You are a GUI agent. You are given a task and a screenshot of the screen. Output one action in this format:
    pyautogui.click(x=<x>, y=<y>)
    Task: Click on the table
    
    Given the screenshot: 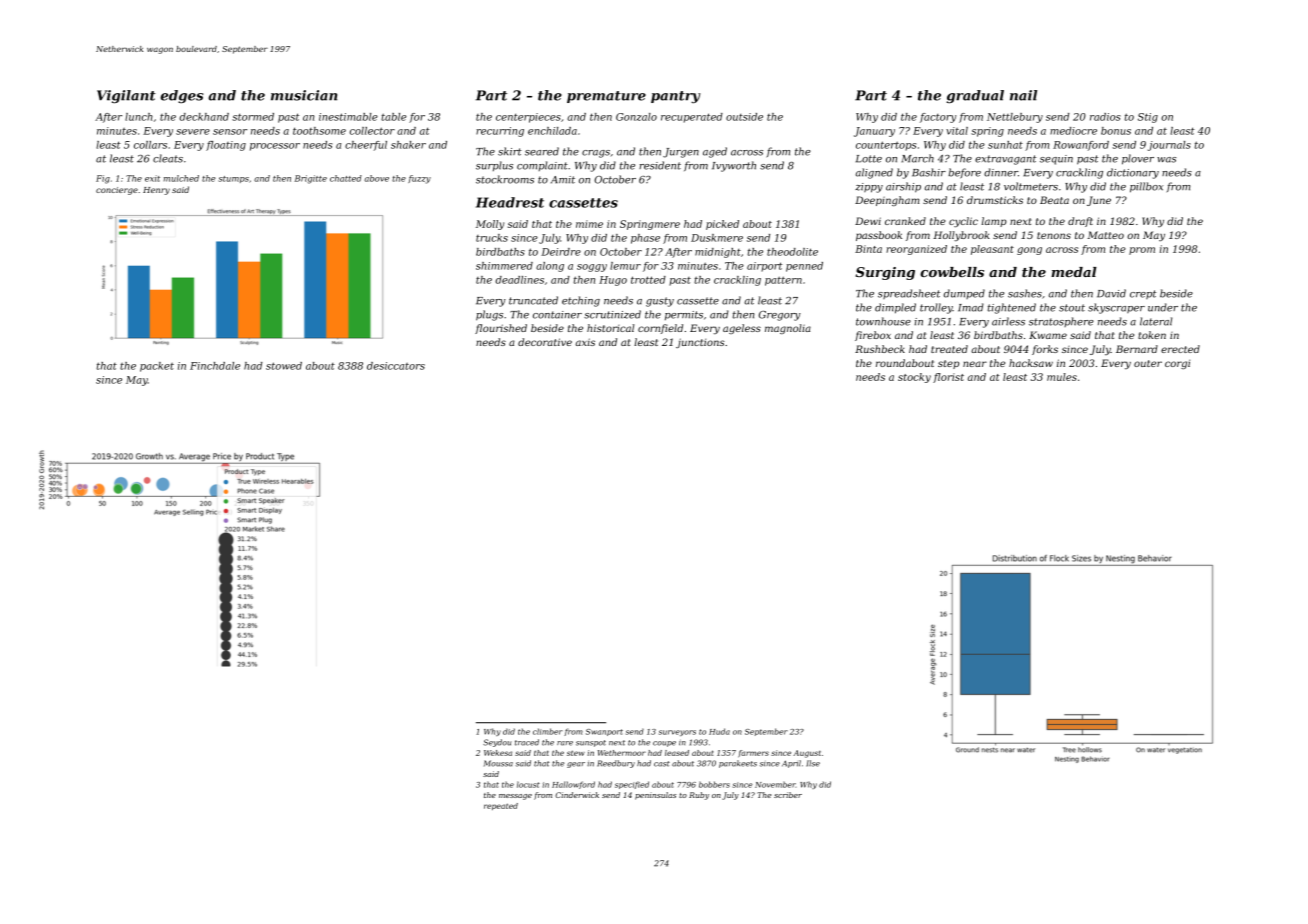 What is the action you would take?
    pyautogui.click(x=394, y=117)
